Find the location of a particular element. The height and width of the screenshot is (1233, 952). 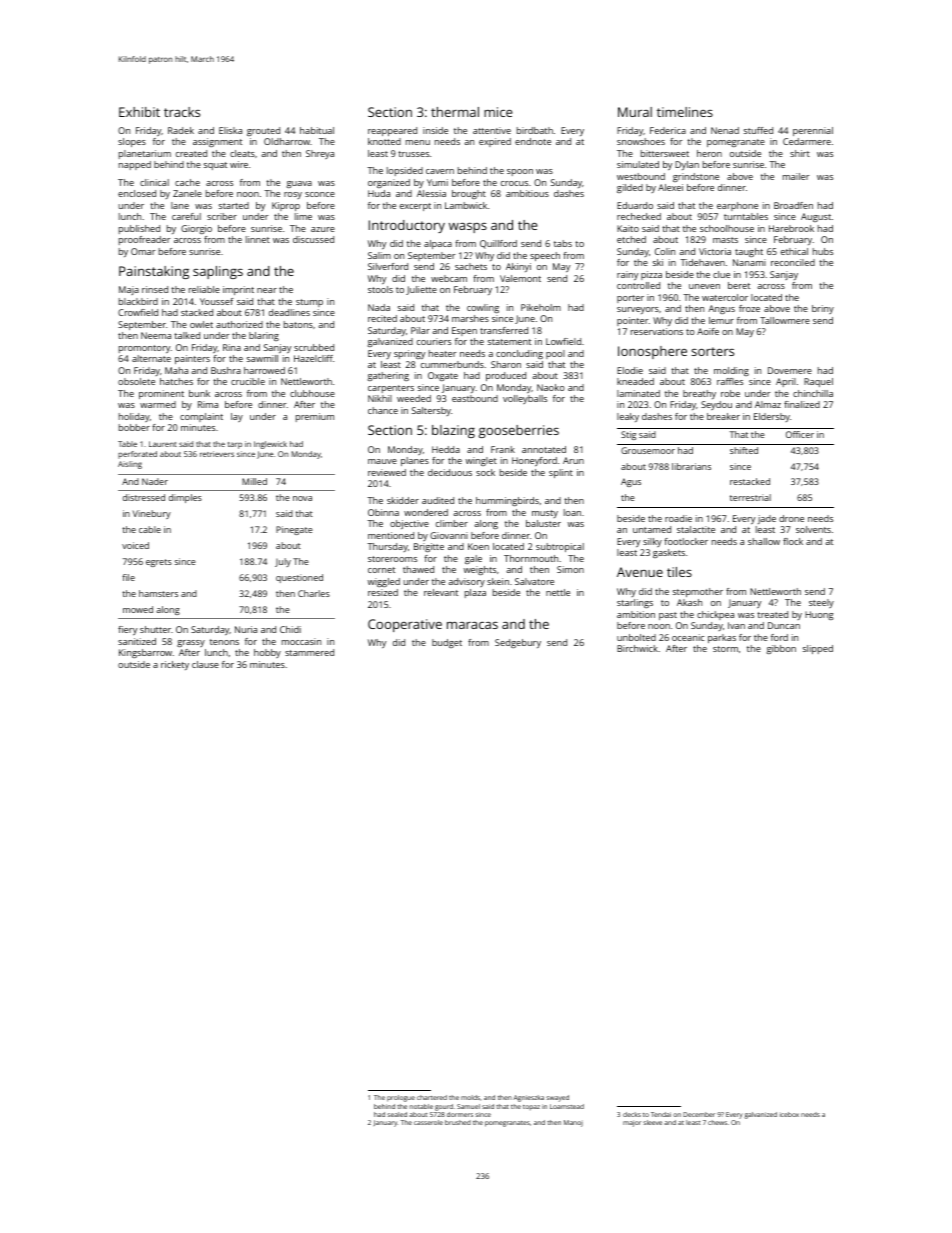

retrievers is located at coordinates (217, 454).
